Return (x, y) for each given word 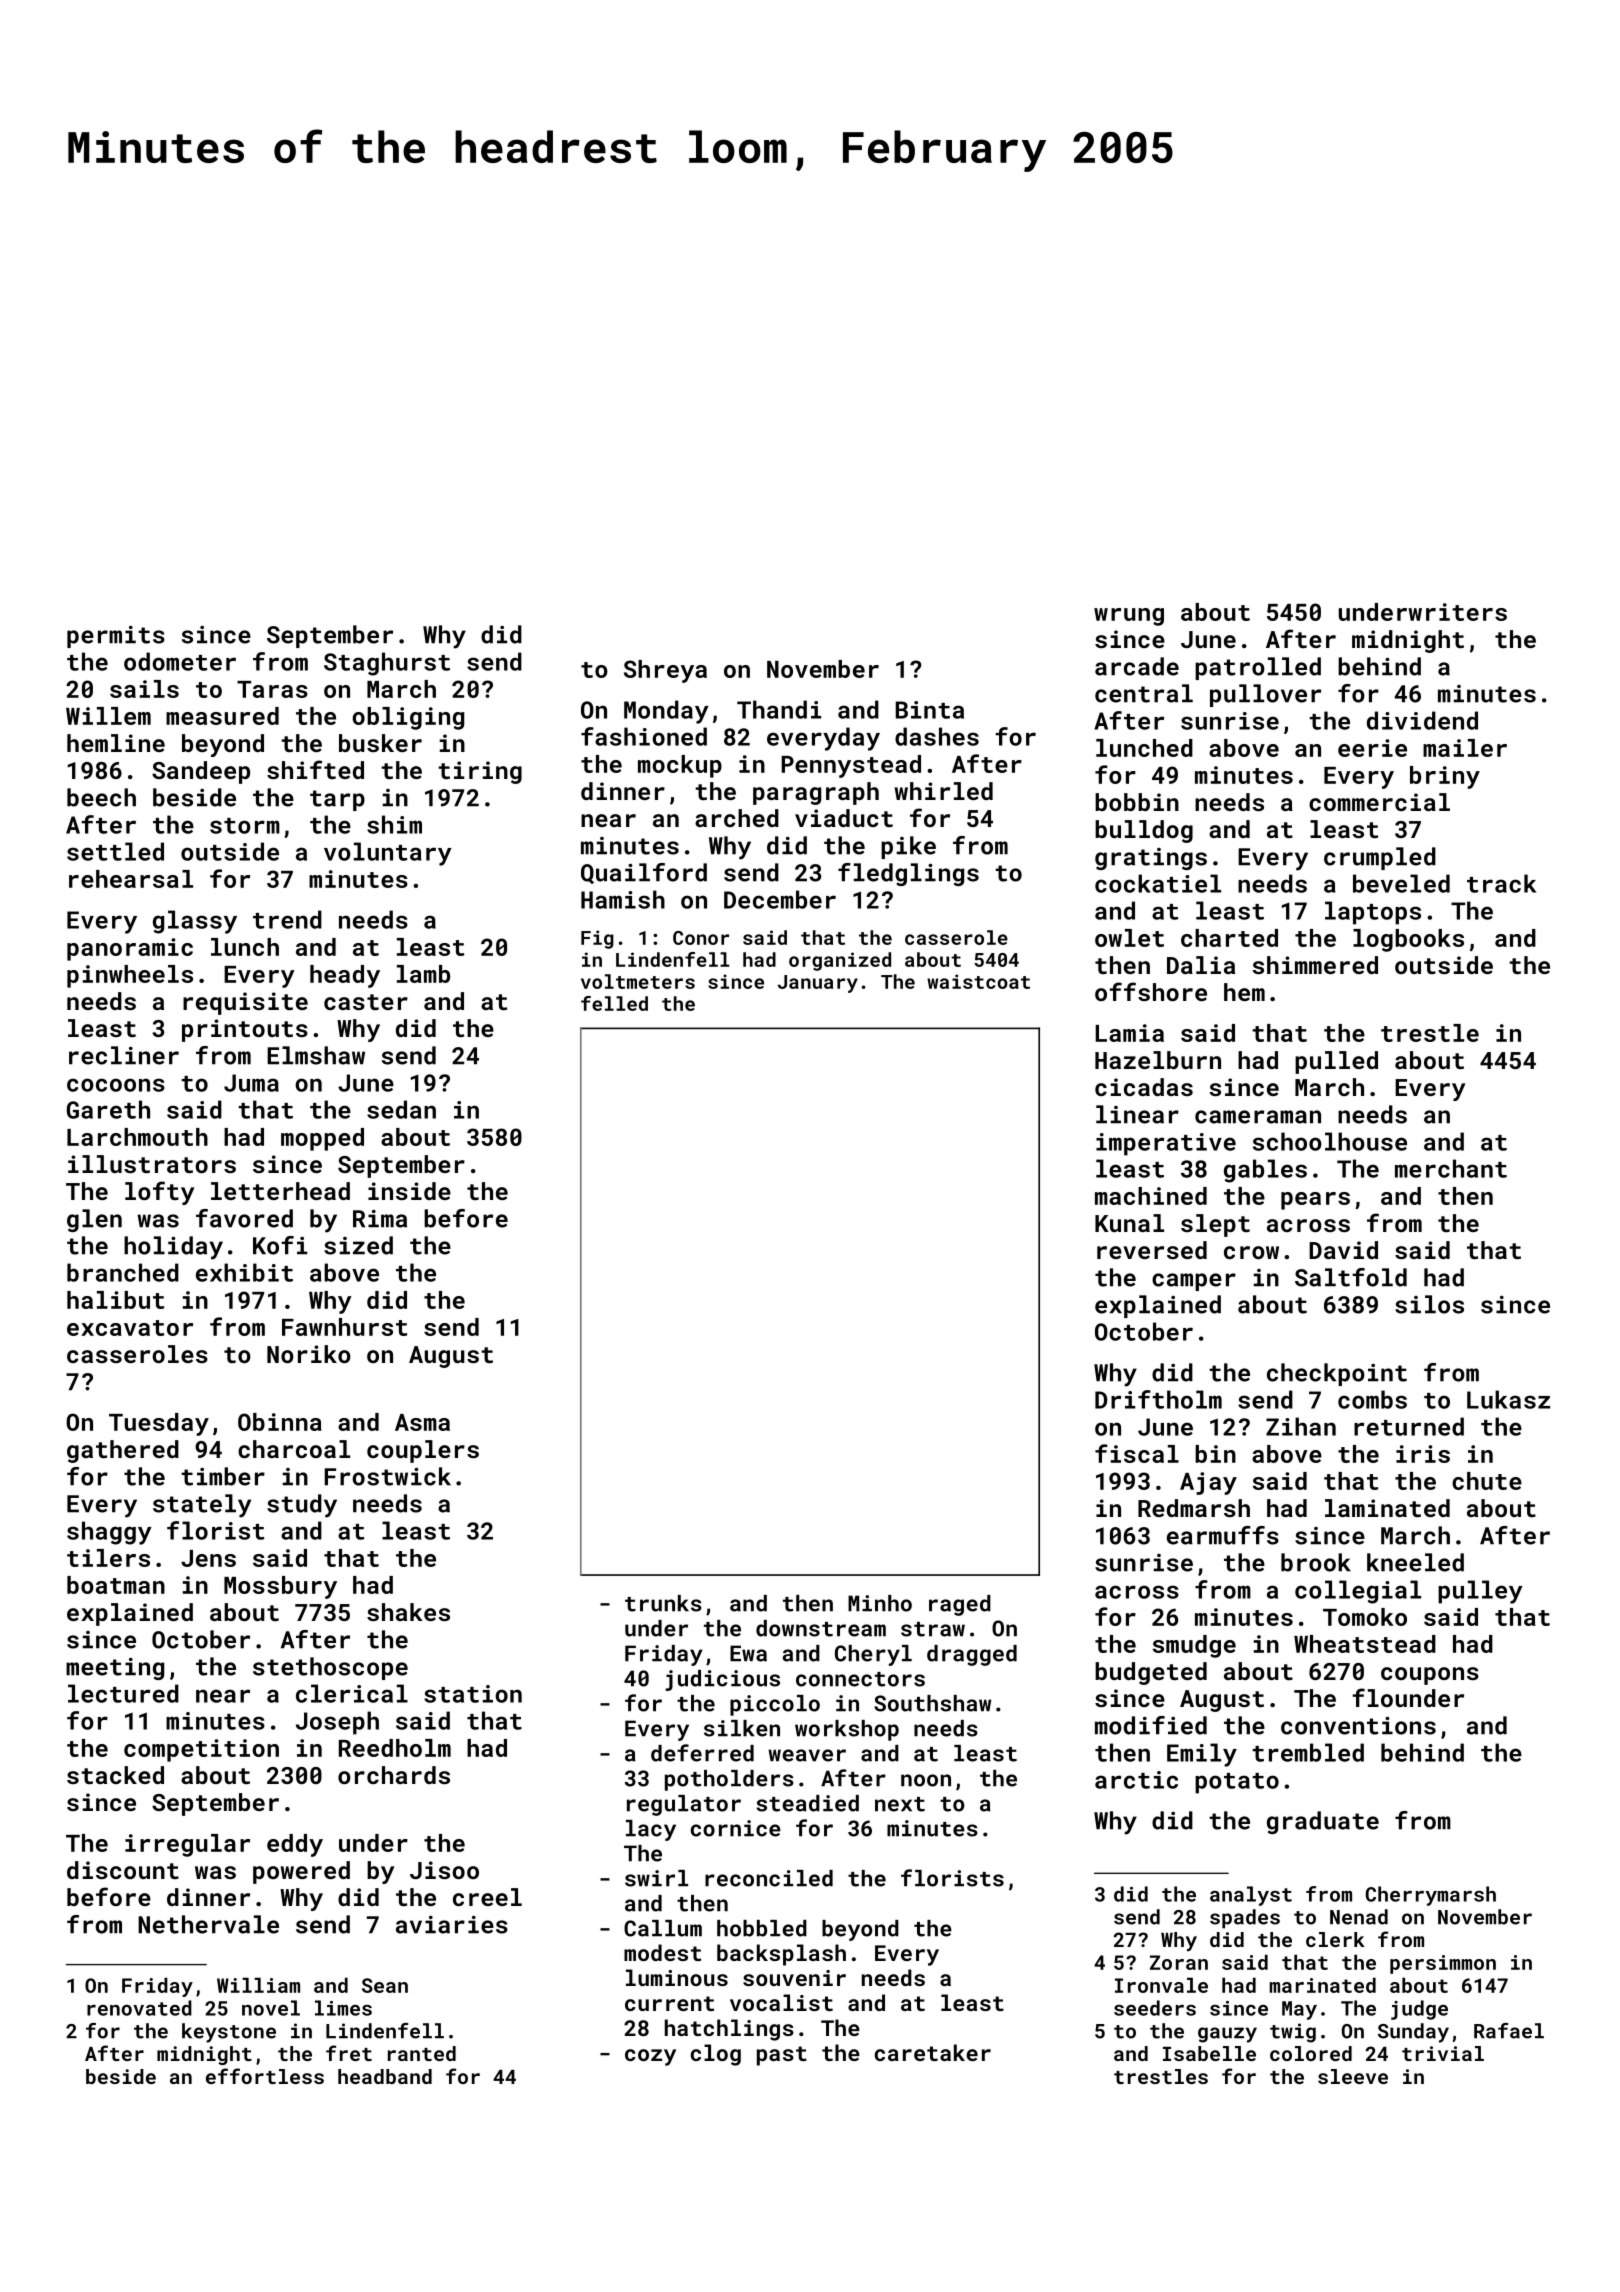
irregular (187, 1845)
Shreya (665, 671)
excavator (130, 1328)
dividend (1422, 720)
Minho (880, 1603)
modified (1151, 1725)
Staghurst (387, 664)
